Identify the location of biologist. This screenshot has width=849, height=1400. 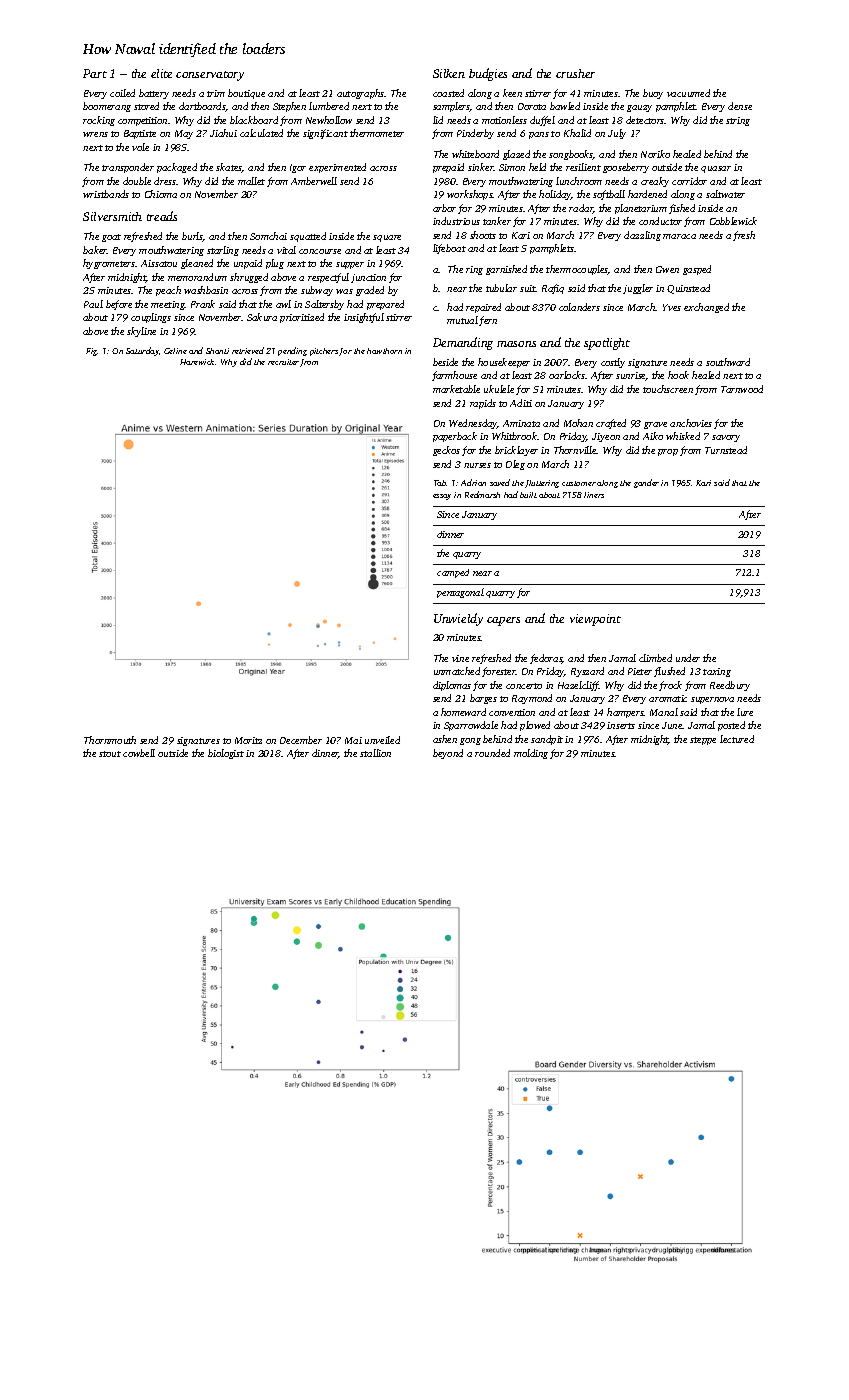
(226, 754).
